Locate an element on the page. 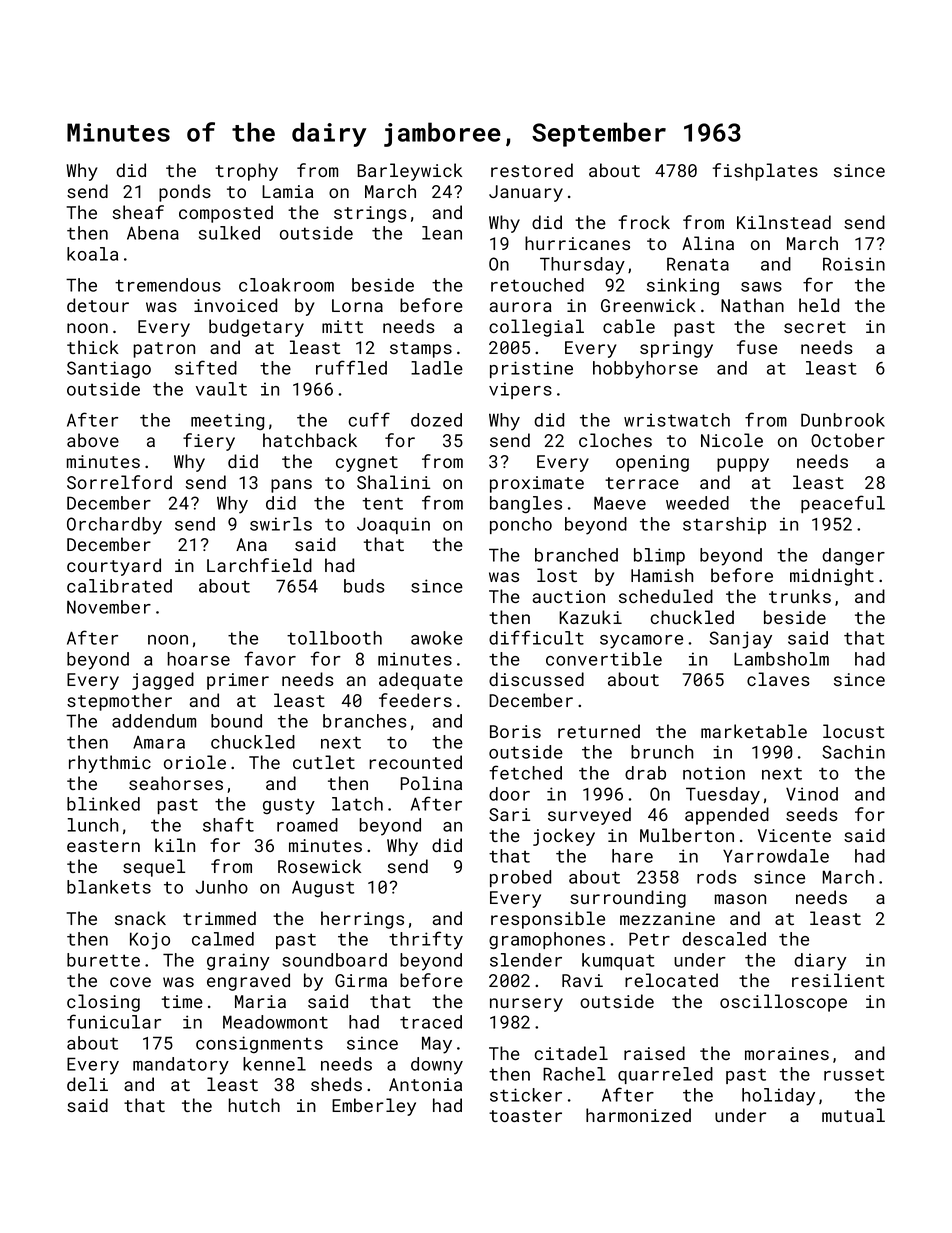 The width and height of the document is (952, 1233). Nicole is located at coordinates (732, 440).
